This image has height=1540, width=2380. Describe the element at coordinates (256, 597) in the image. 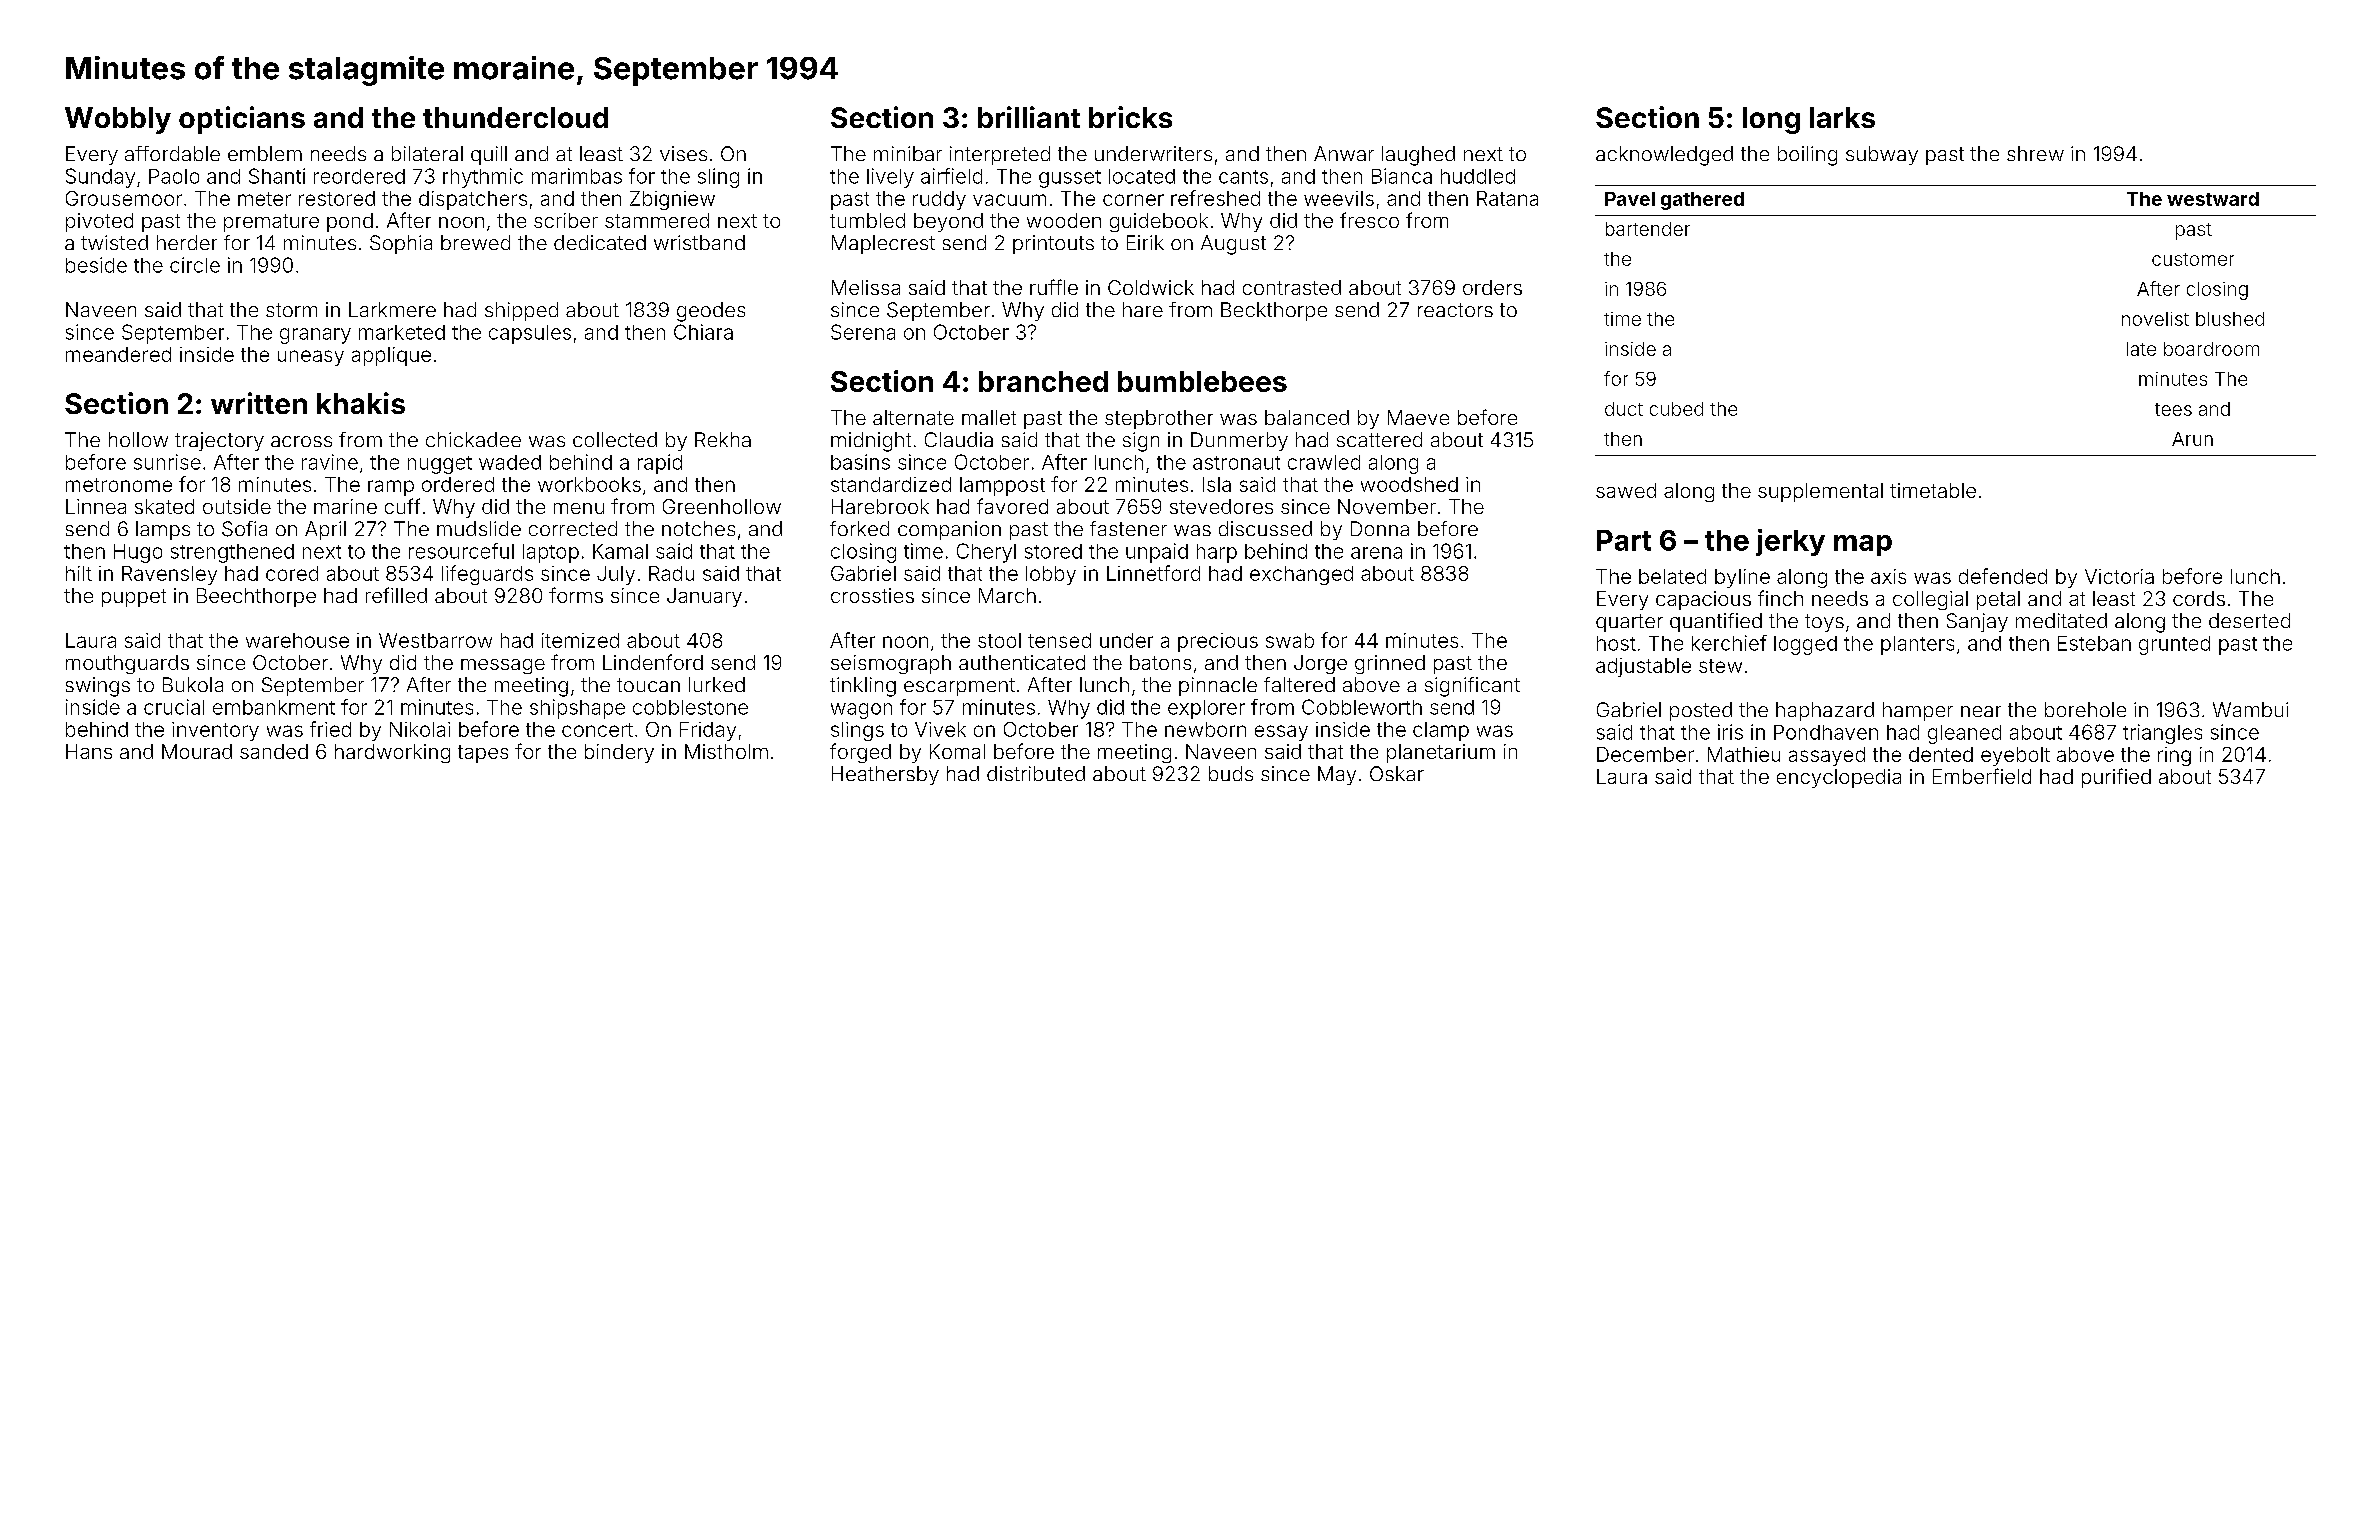

I see `Beechthorpe` at that location.
